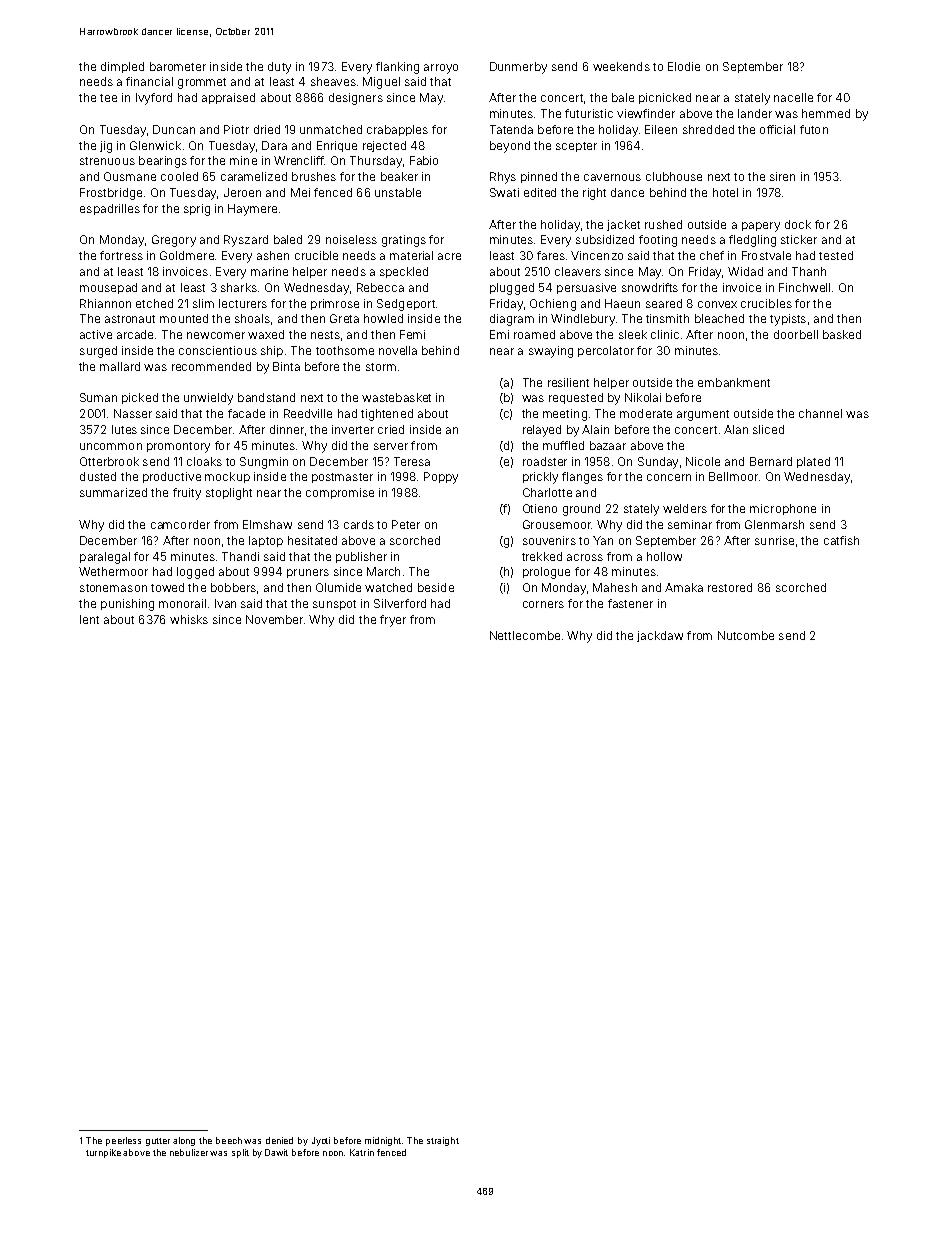 The width and height of the image is (952, 1233). I want to click on Nettlecombe, so click(525, 635).
